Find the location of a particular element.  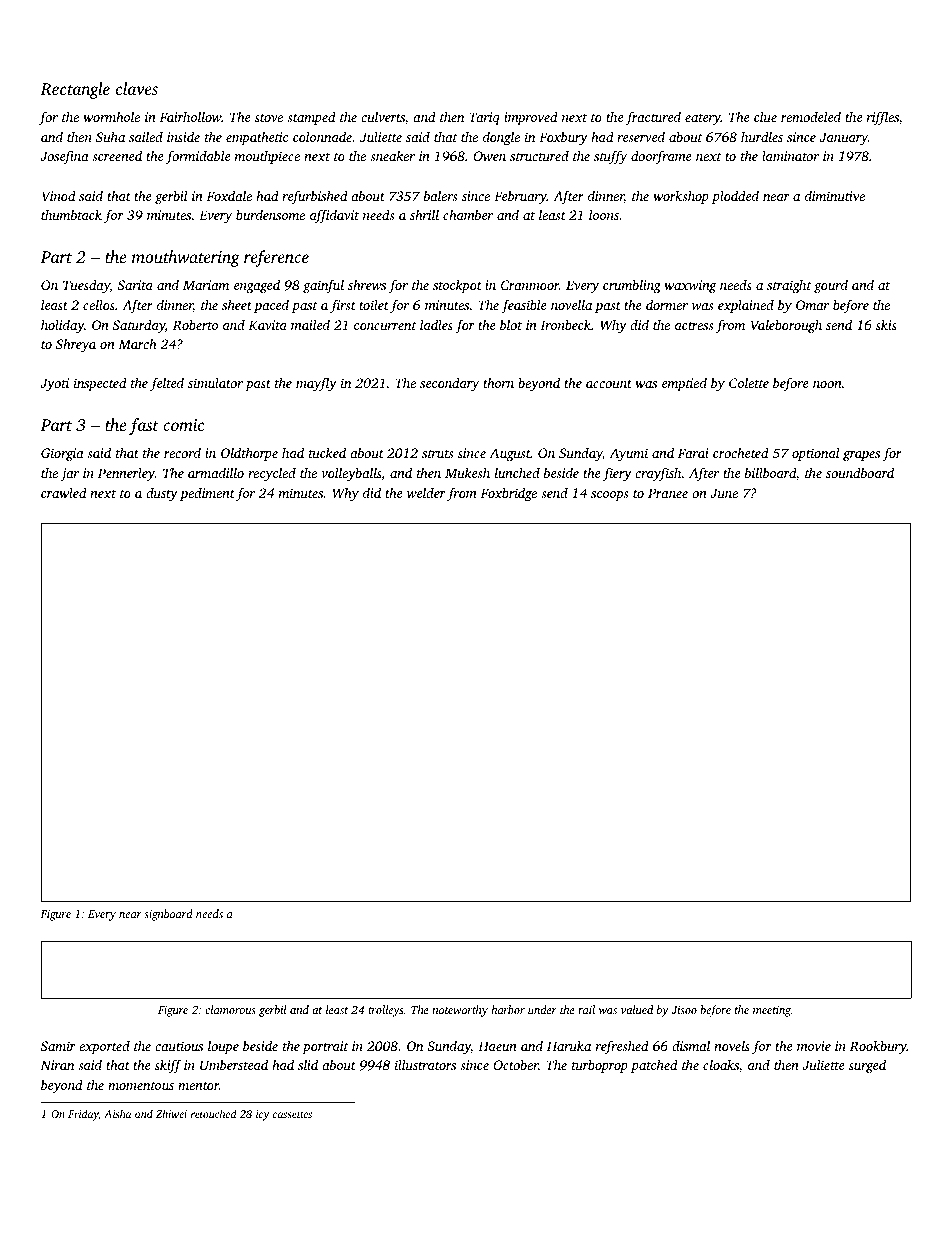

Friday is located at coordinates (83, 1115).
